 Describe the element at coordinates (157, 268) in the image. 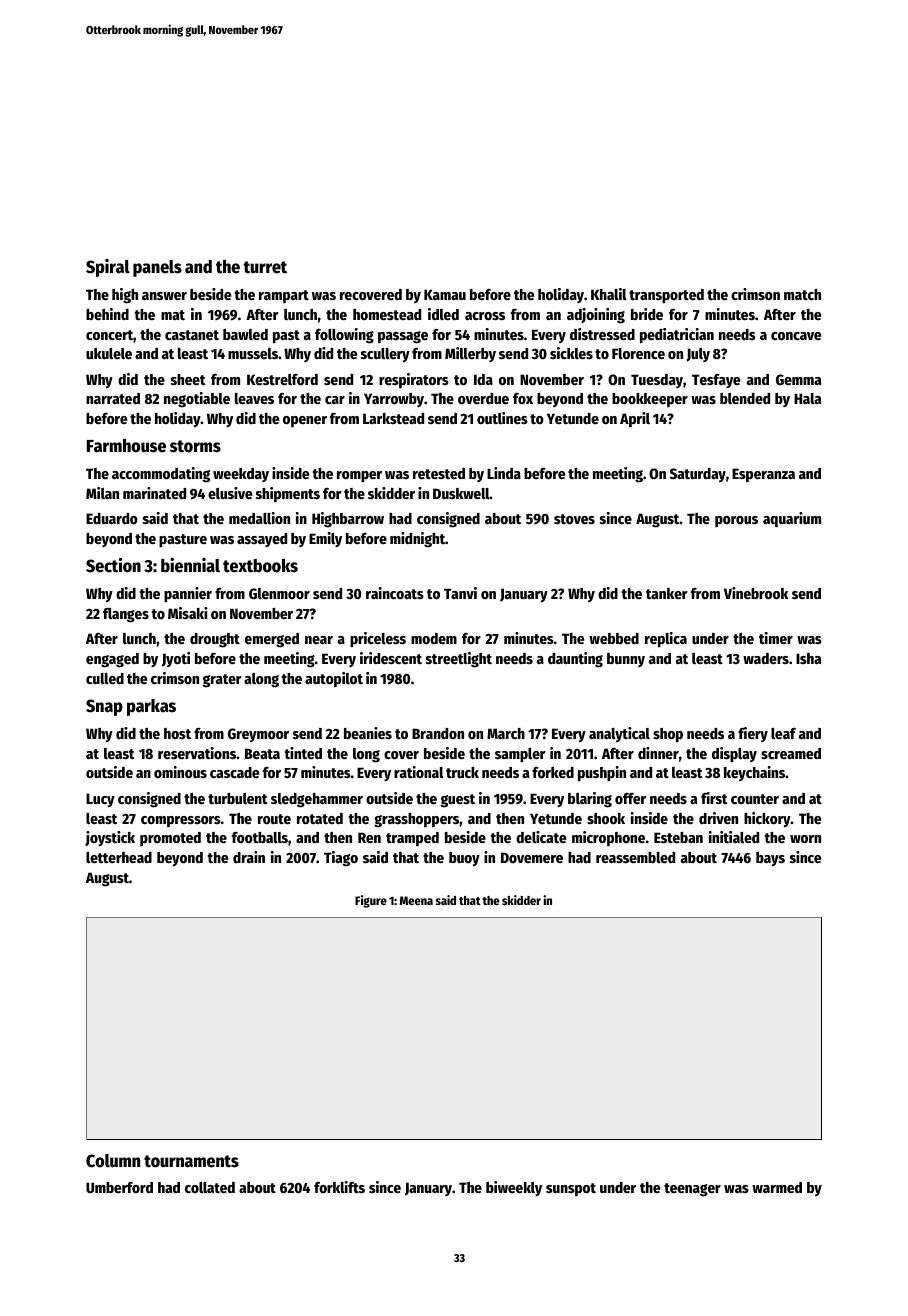

I see `panels` at that location.
